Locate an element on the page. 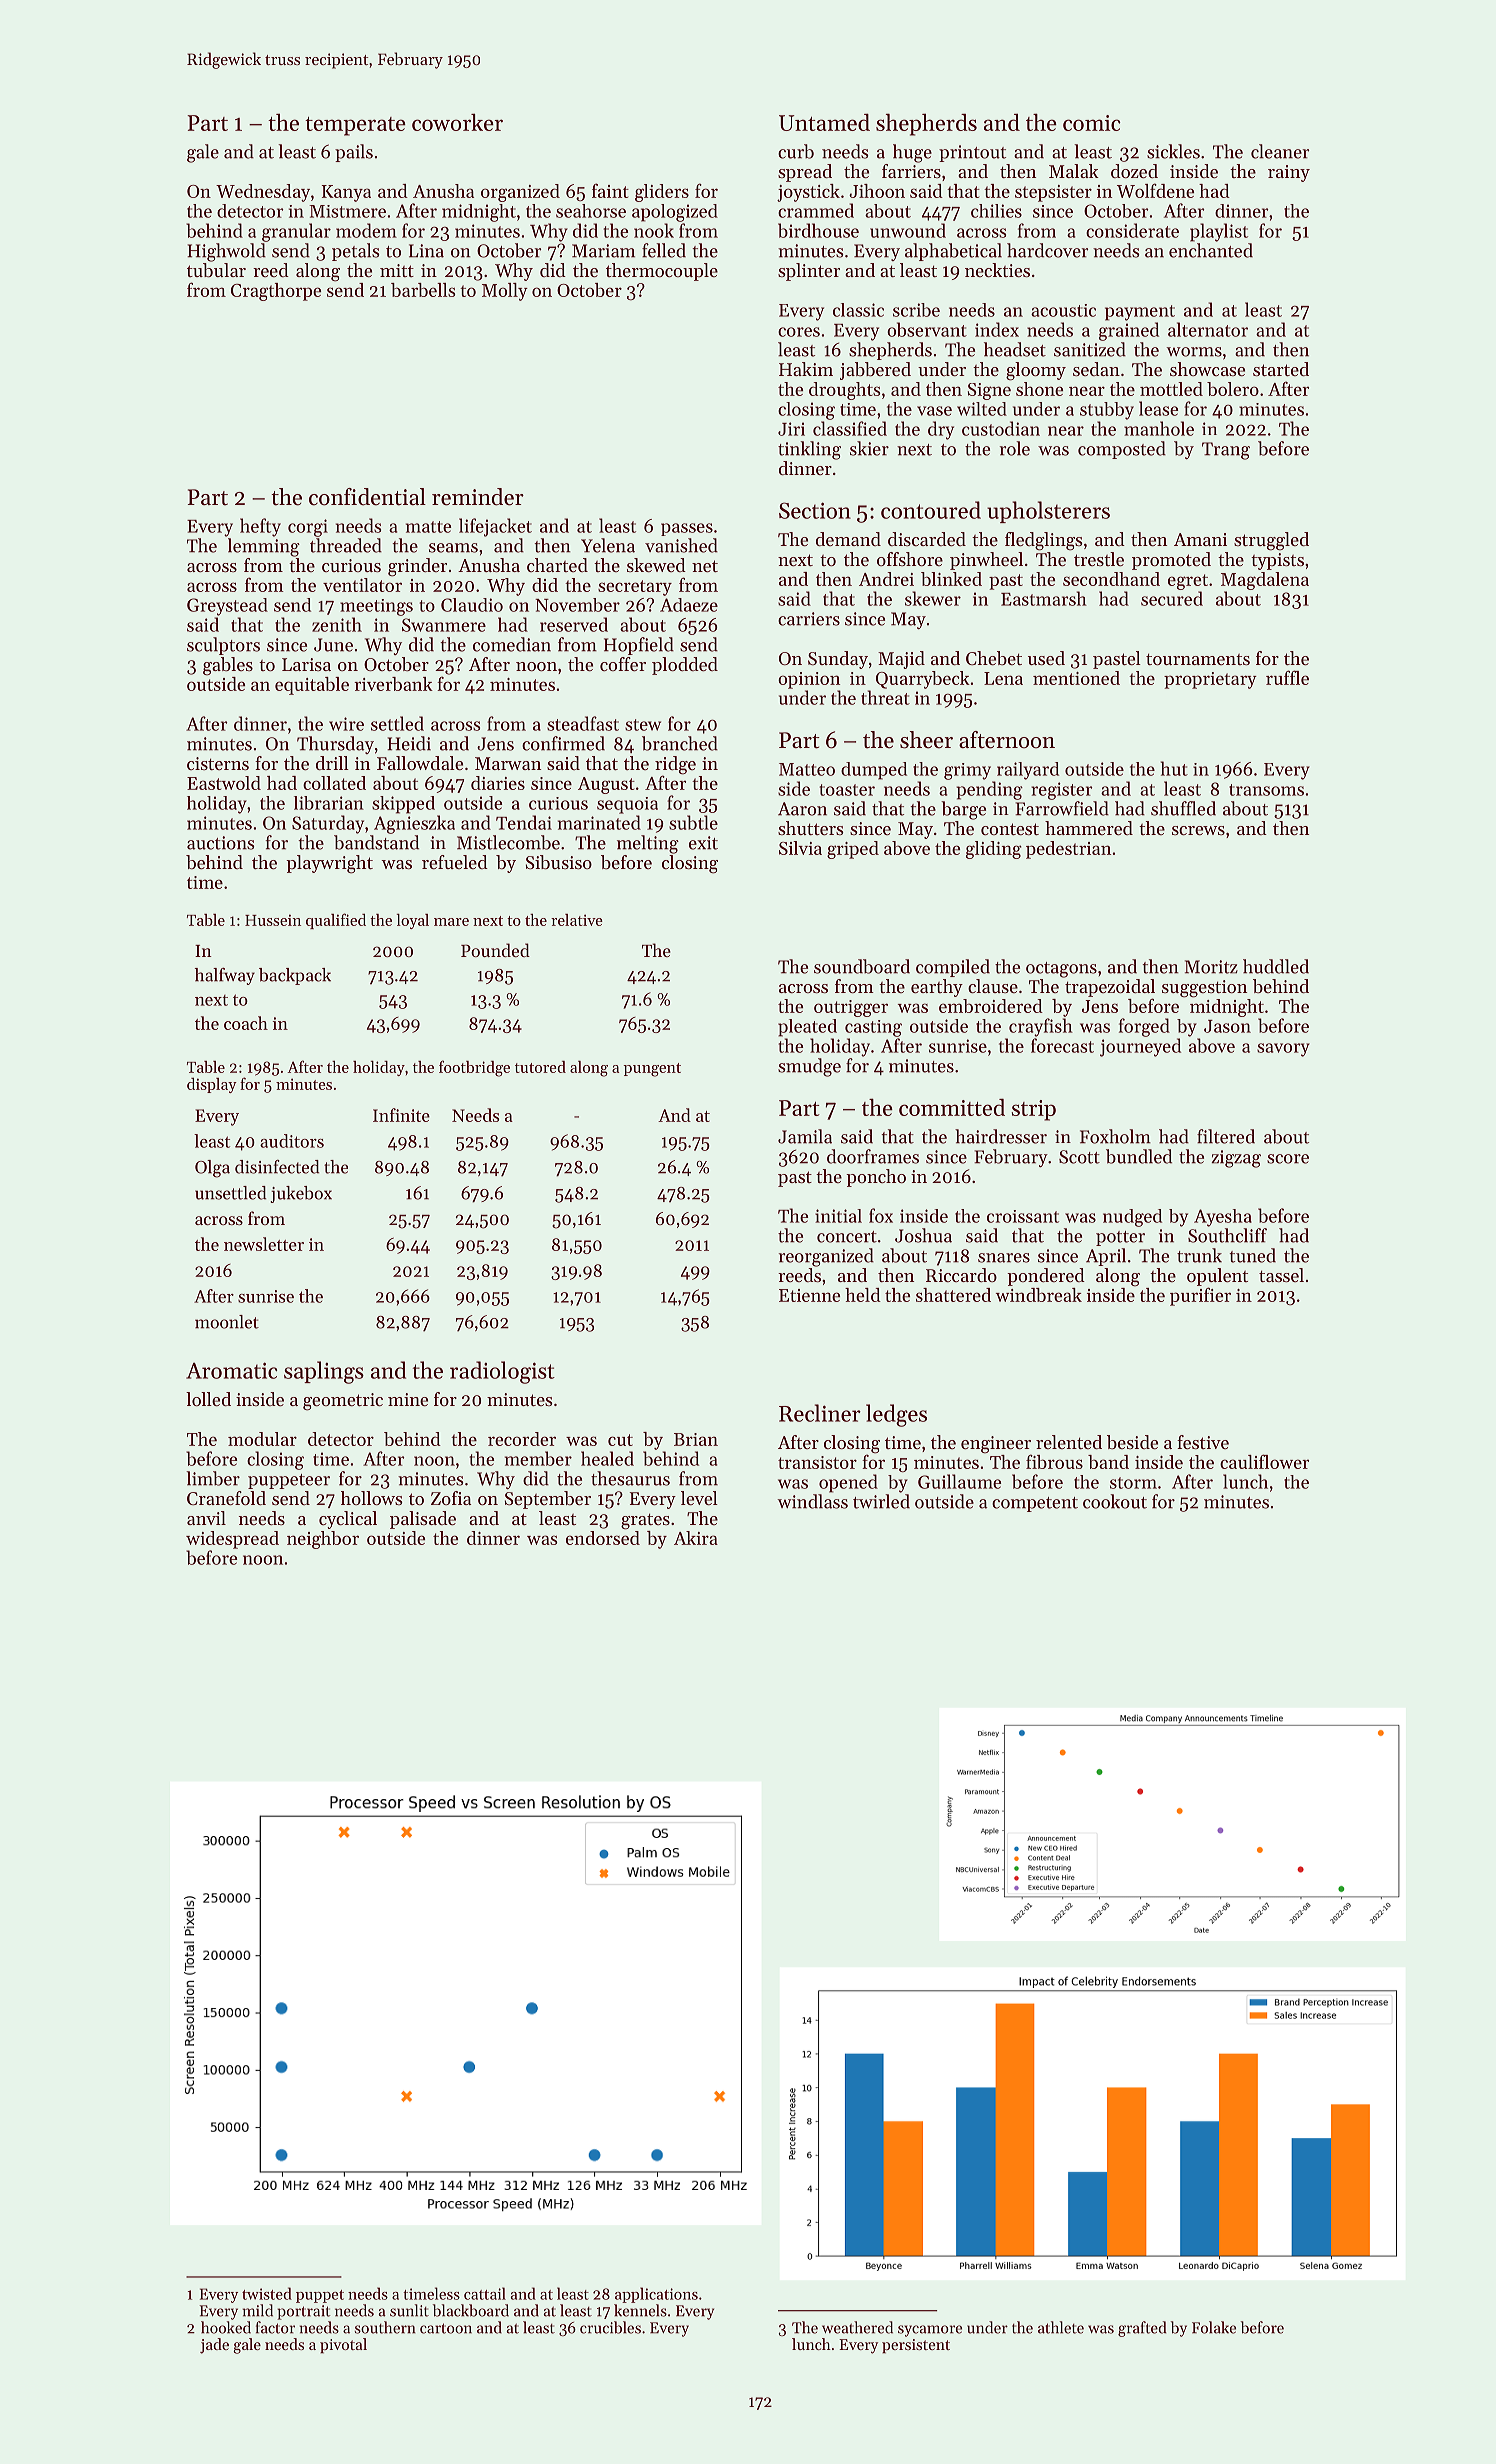 The height and width of the document is (2464, 1496). moonlet is located at coordinates (227, 1322).
